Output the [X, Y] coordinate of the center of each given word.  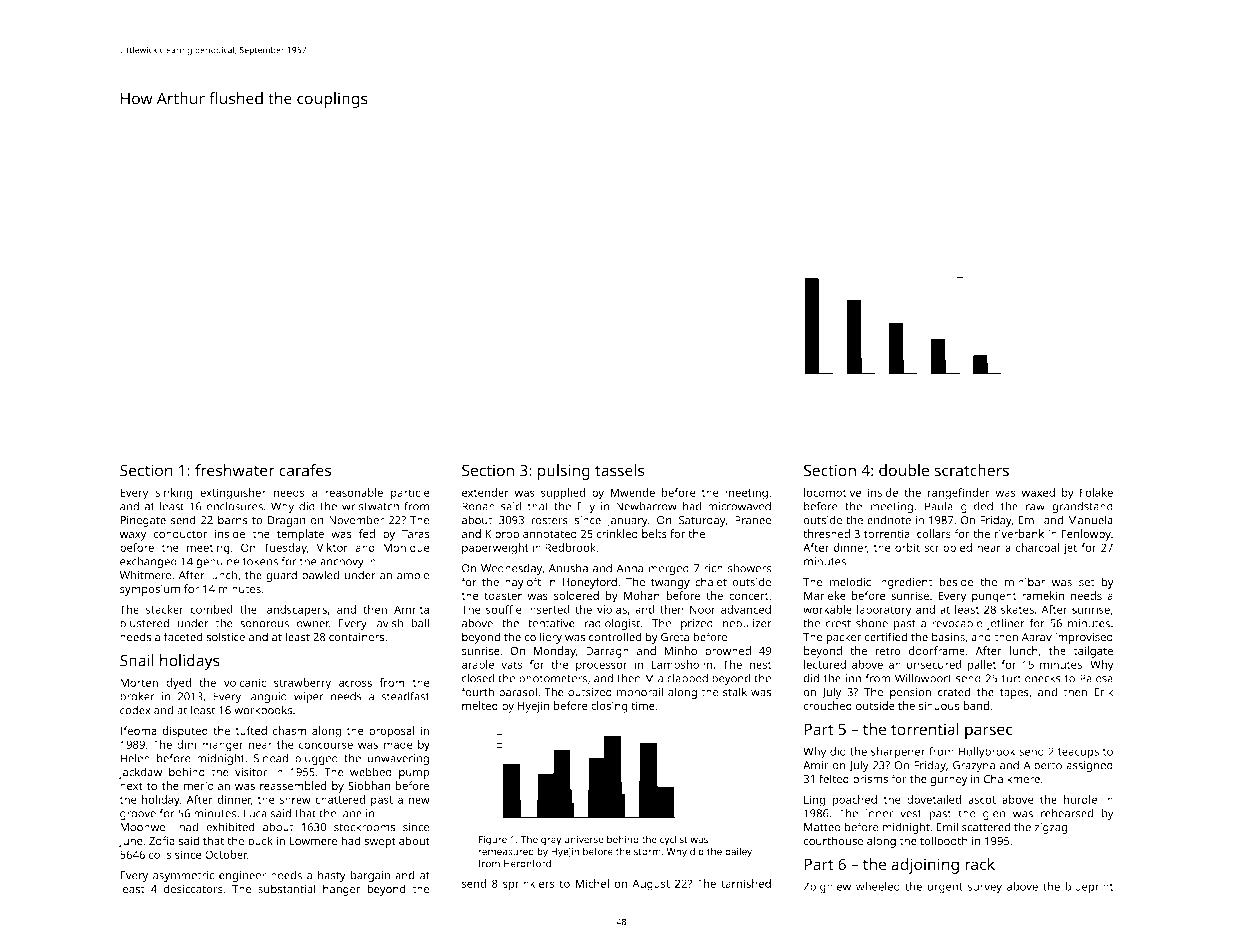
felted [834, 779]
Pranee [753, 520]
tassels [619, 470]
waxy [133, 536]
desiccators [193, 889]
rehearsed [1067, 813]
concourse [326, 745]
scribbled [948, 547]
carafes [305, 470]
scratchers [971, 470]
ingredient [905, 583]
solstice [225, 637]
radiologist [612, 624]
